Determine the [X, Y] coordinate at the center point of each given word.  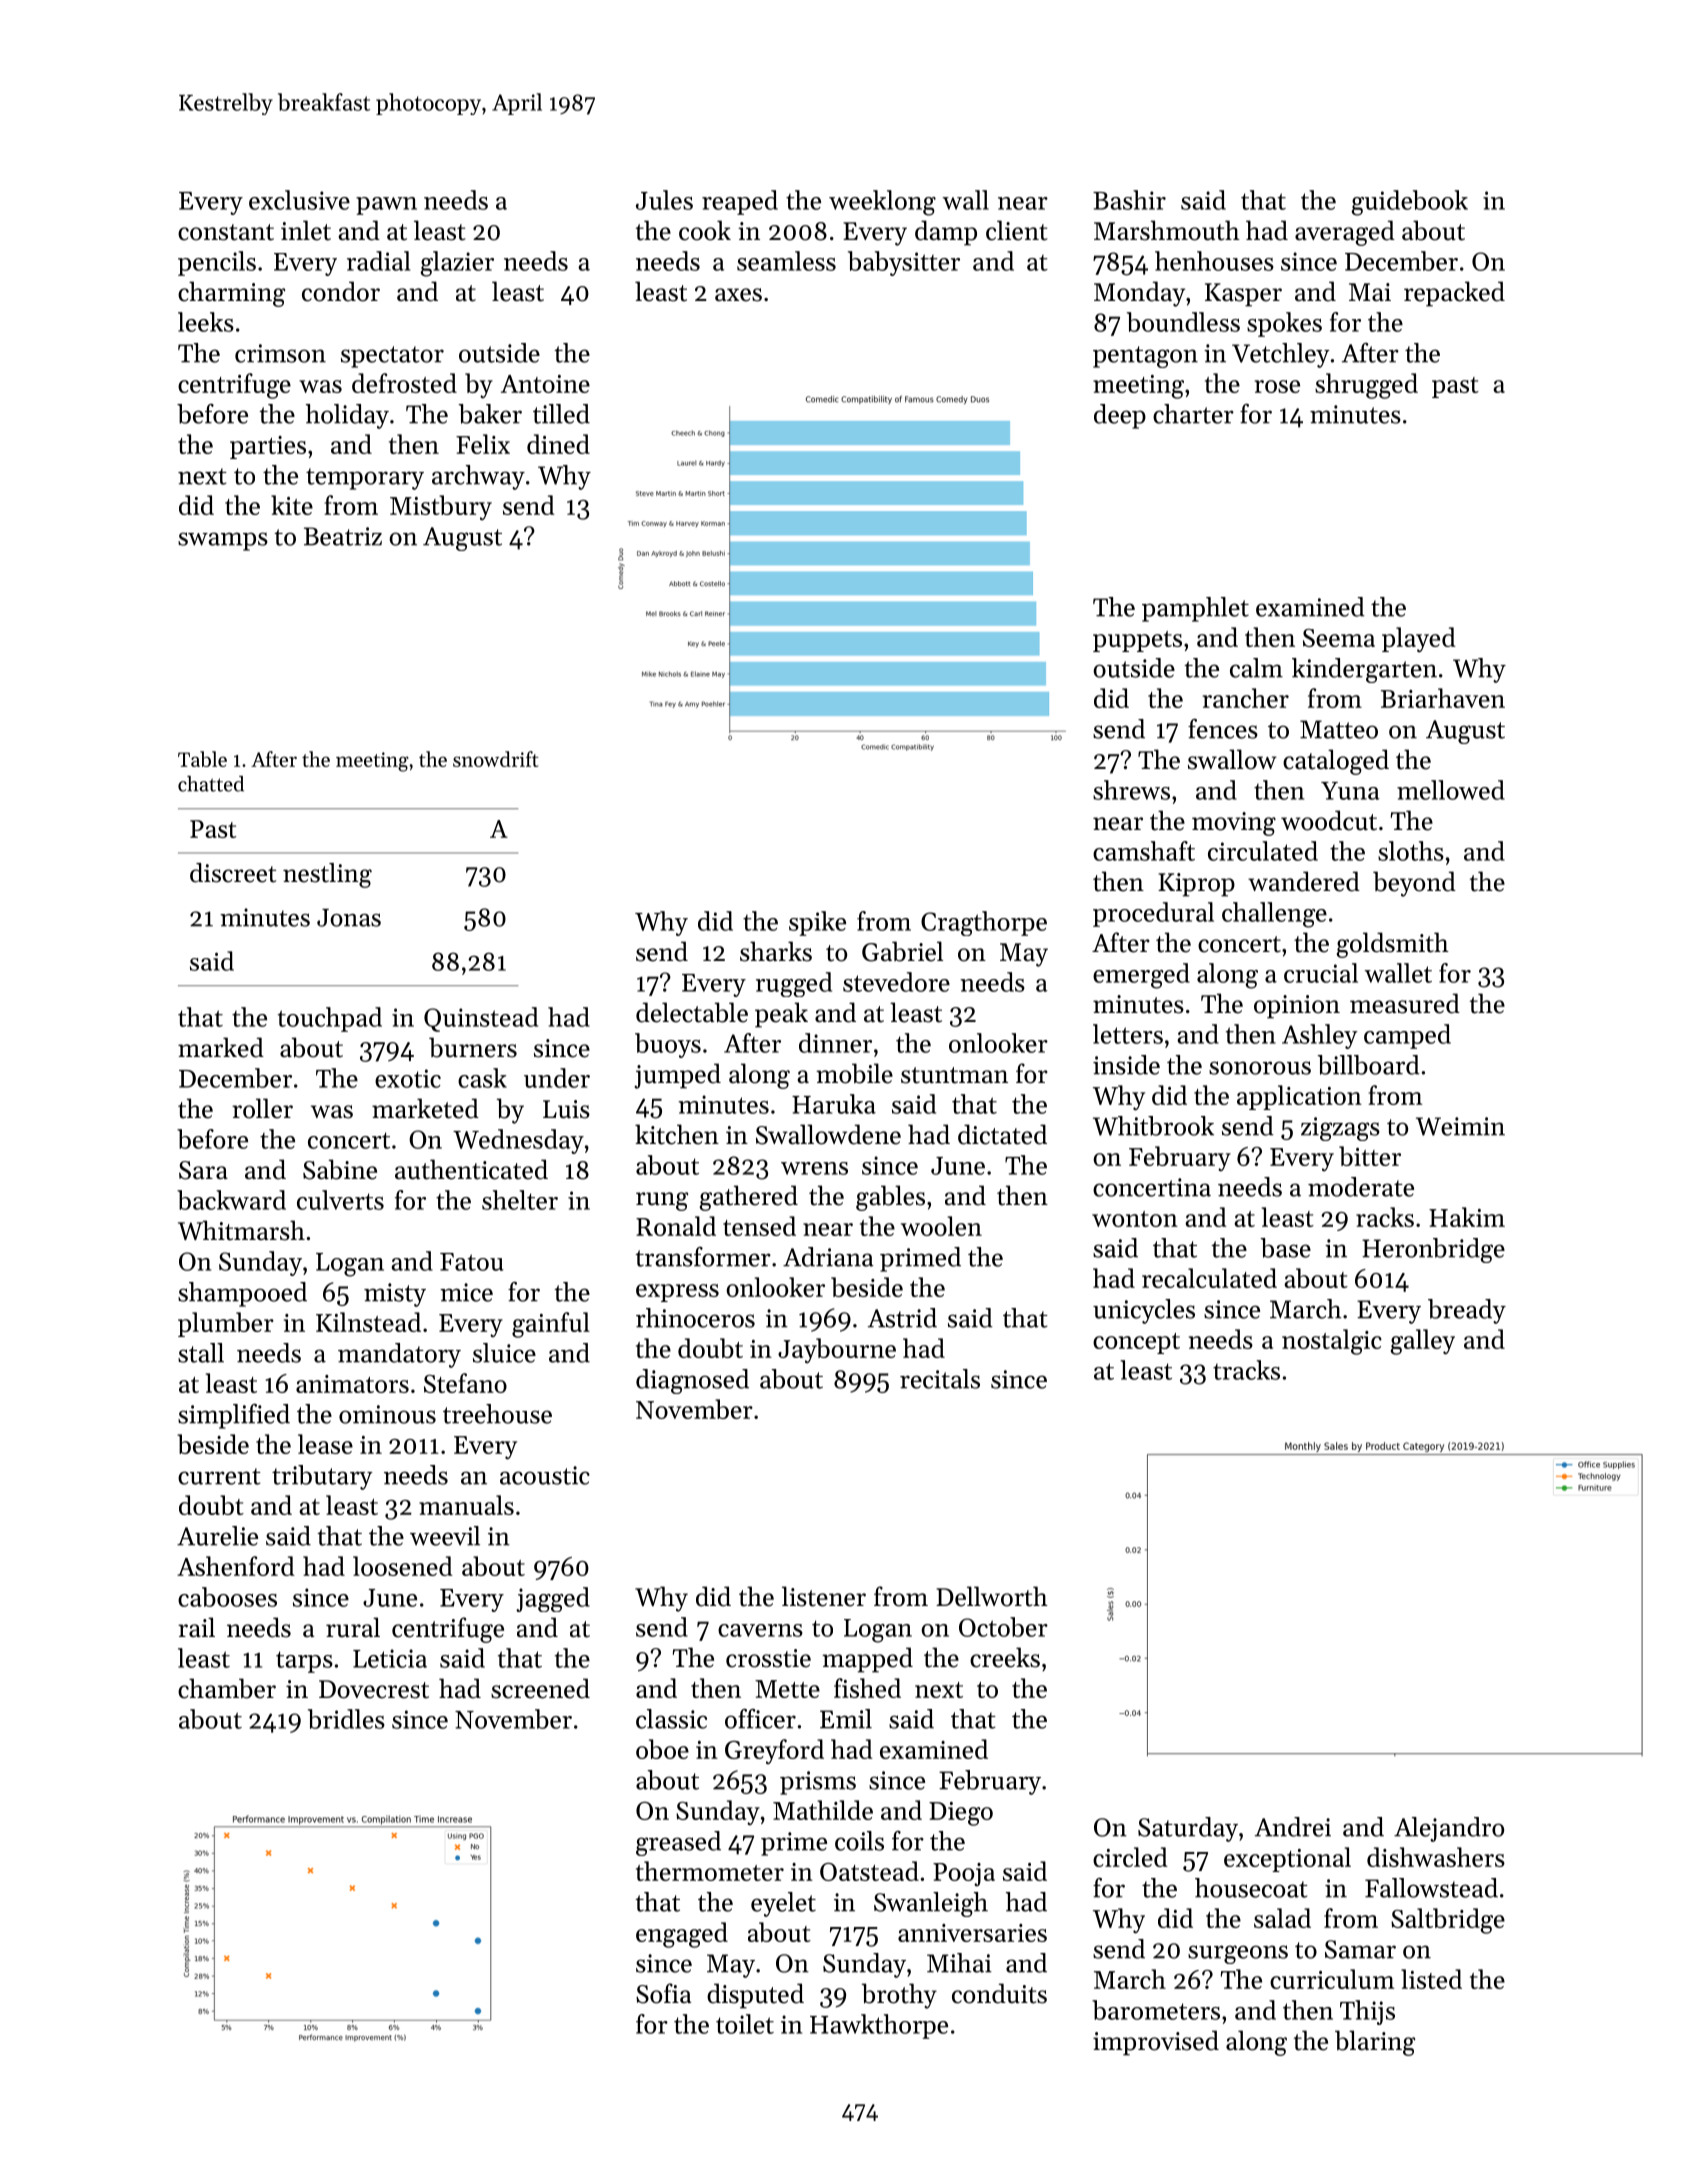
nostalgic [1332, 1342]
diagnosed [692, 1381]
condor [341, 291]
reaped [740, 202]
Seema [1339, 638]
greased [678, 1843]
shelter [520, 1200]
